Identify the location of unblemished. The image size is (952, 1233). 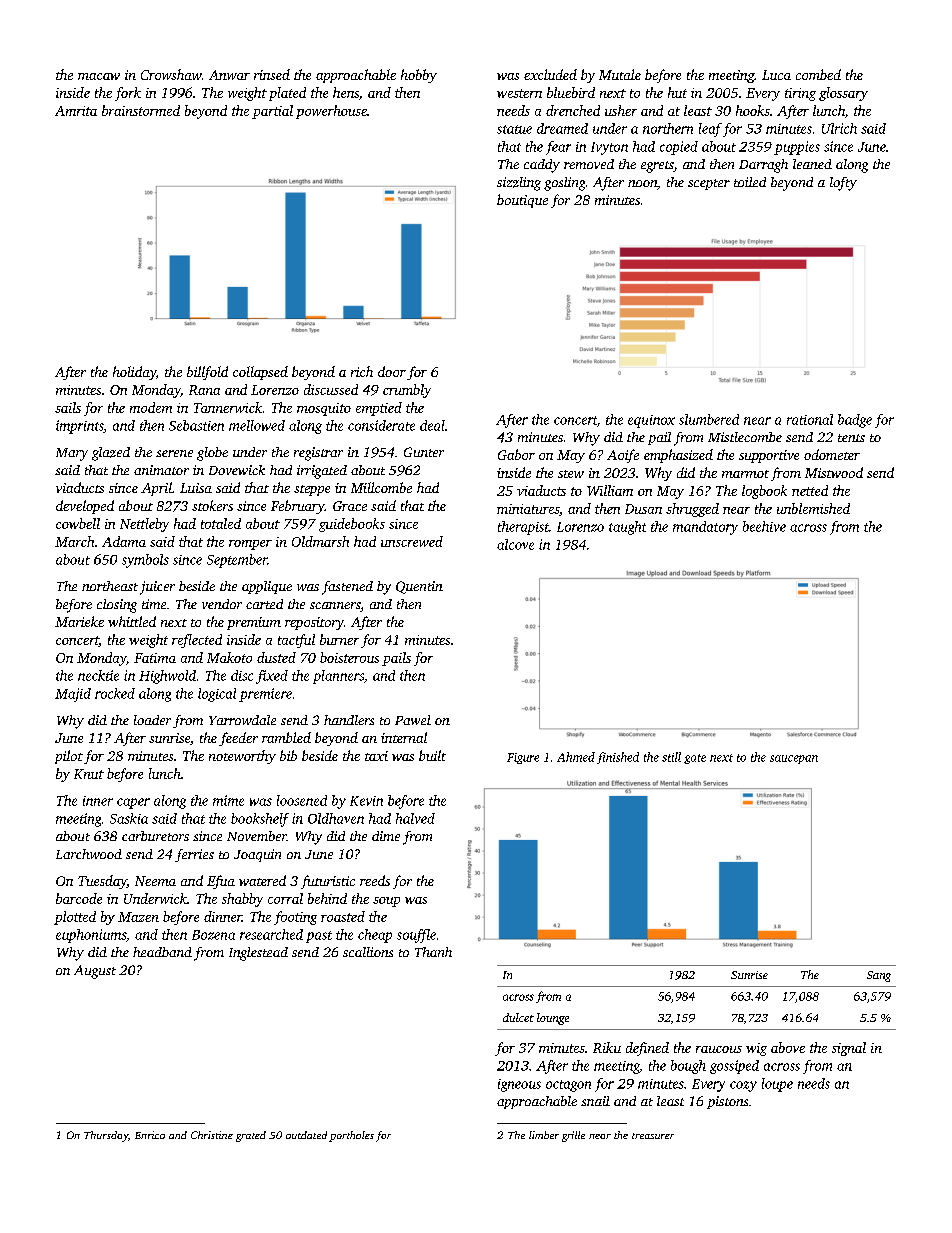
(813, 508).
